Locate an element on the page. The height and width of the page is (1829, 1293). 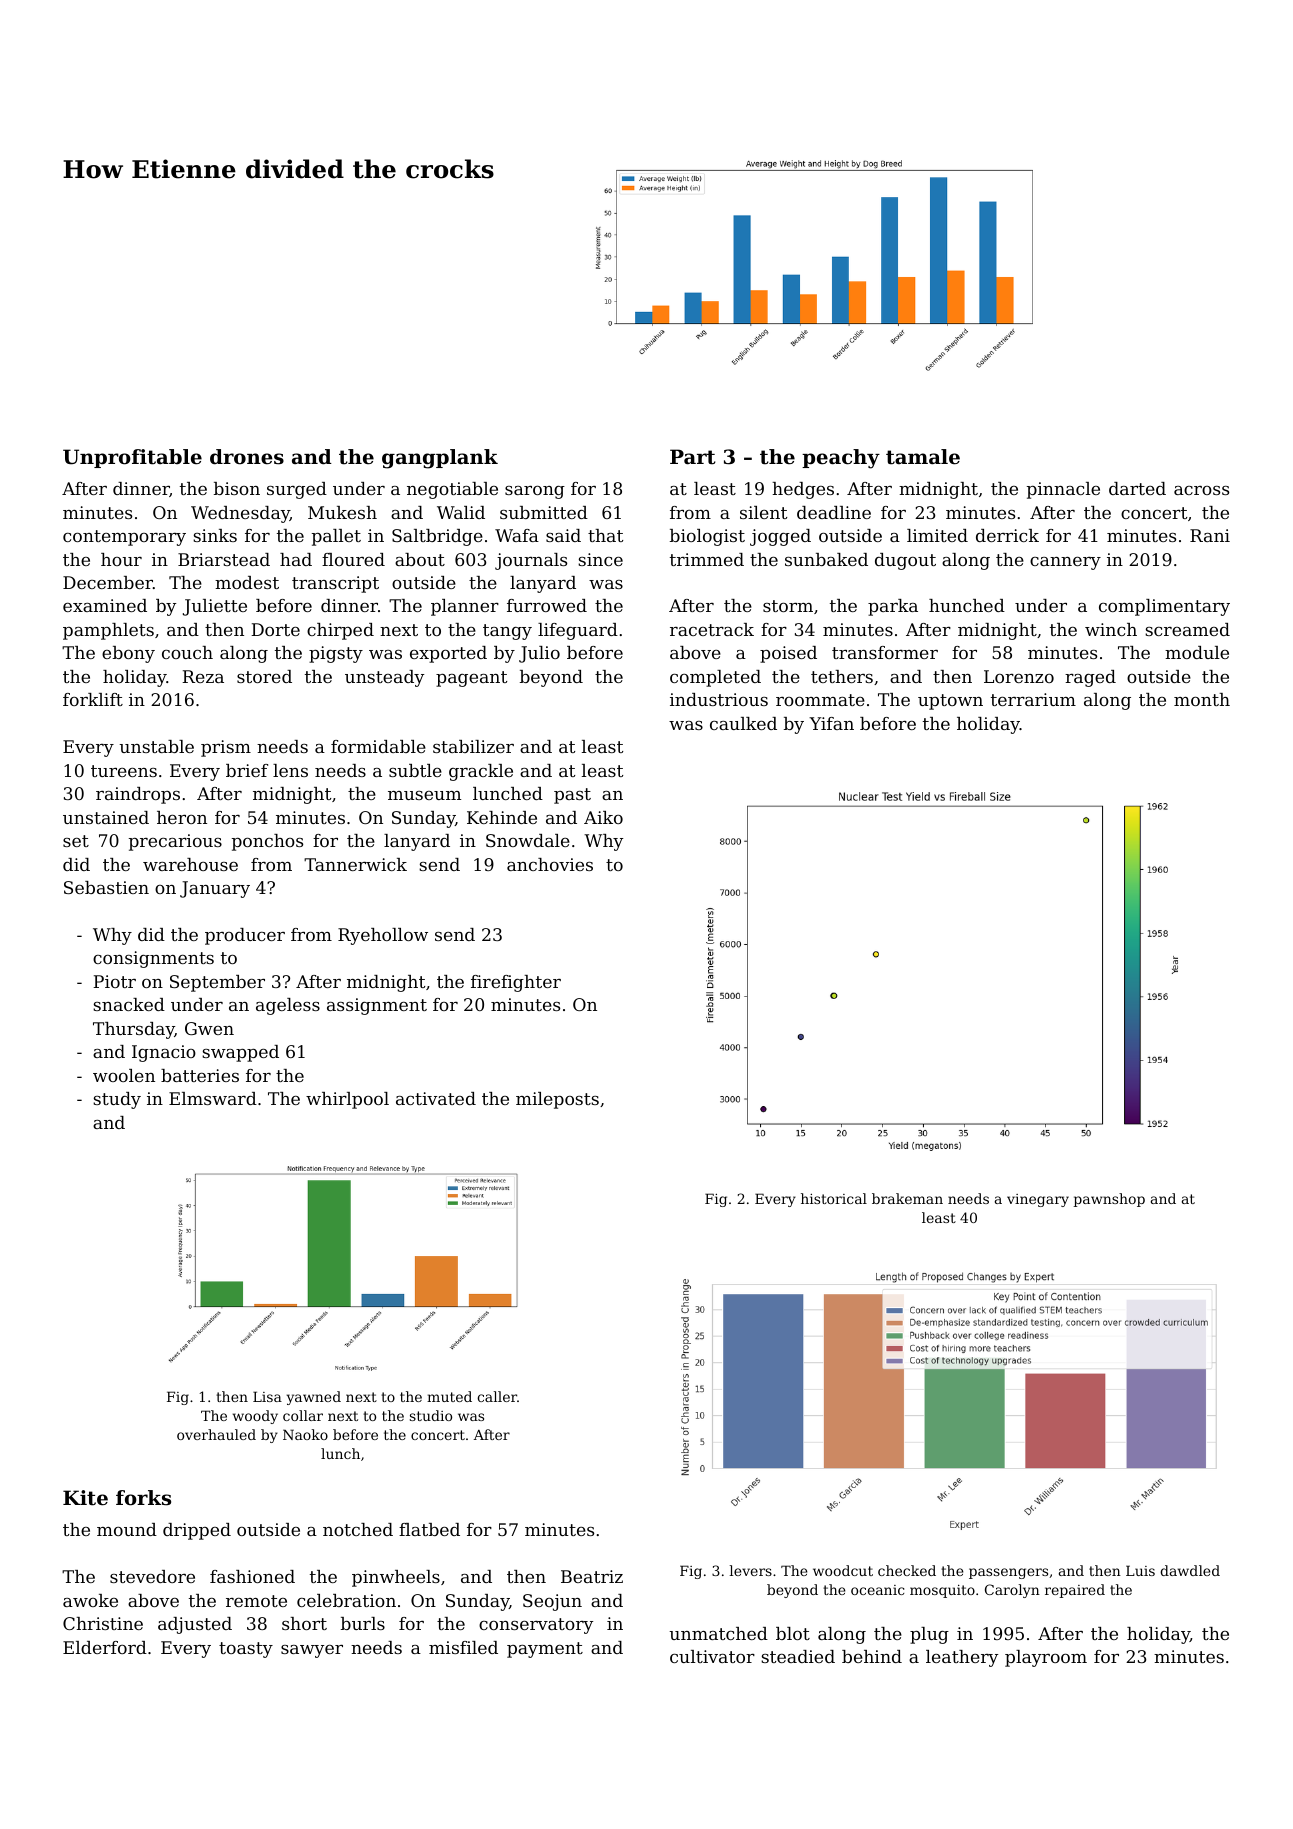
levers is located at coordinates (751, 1570).
